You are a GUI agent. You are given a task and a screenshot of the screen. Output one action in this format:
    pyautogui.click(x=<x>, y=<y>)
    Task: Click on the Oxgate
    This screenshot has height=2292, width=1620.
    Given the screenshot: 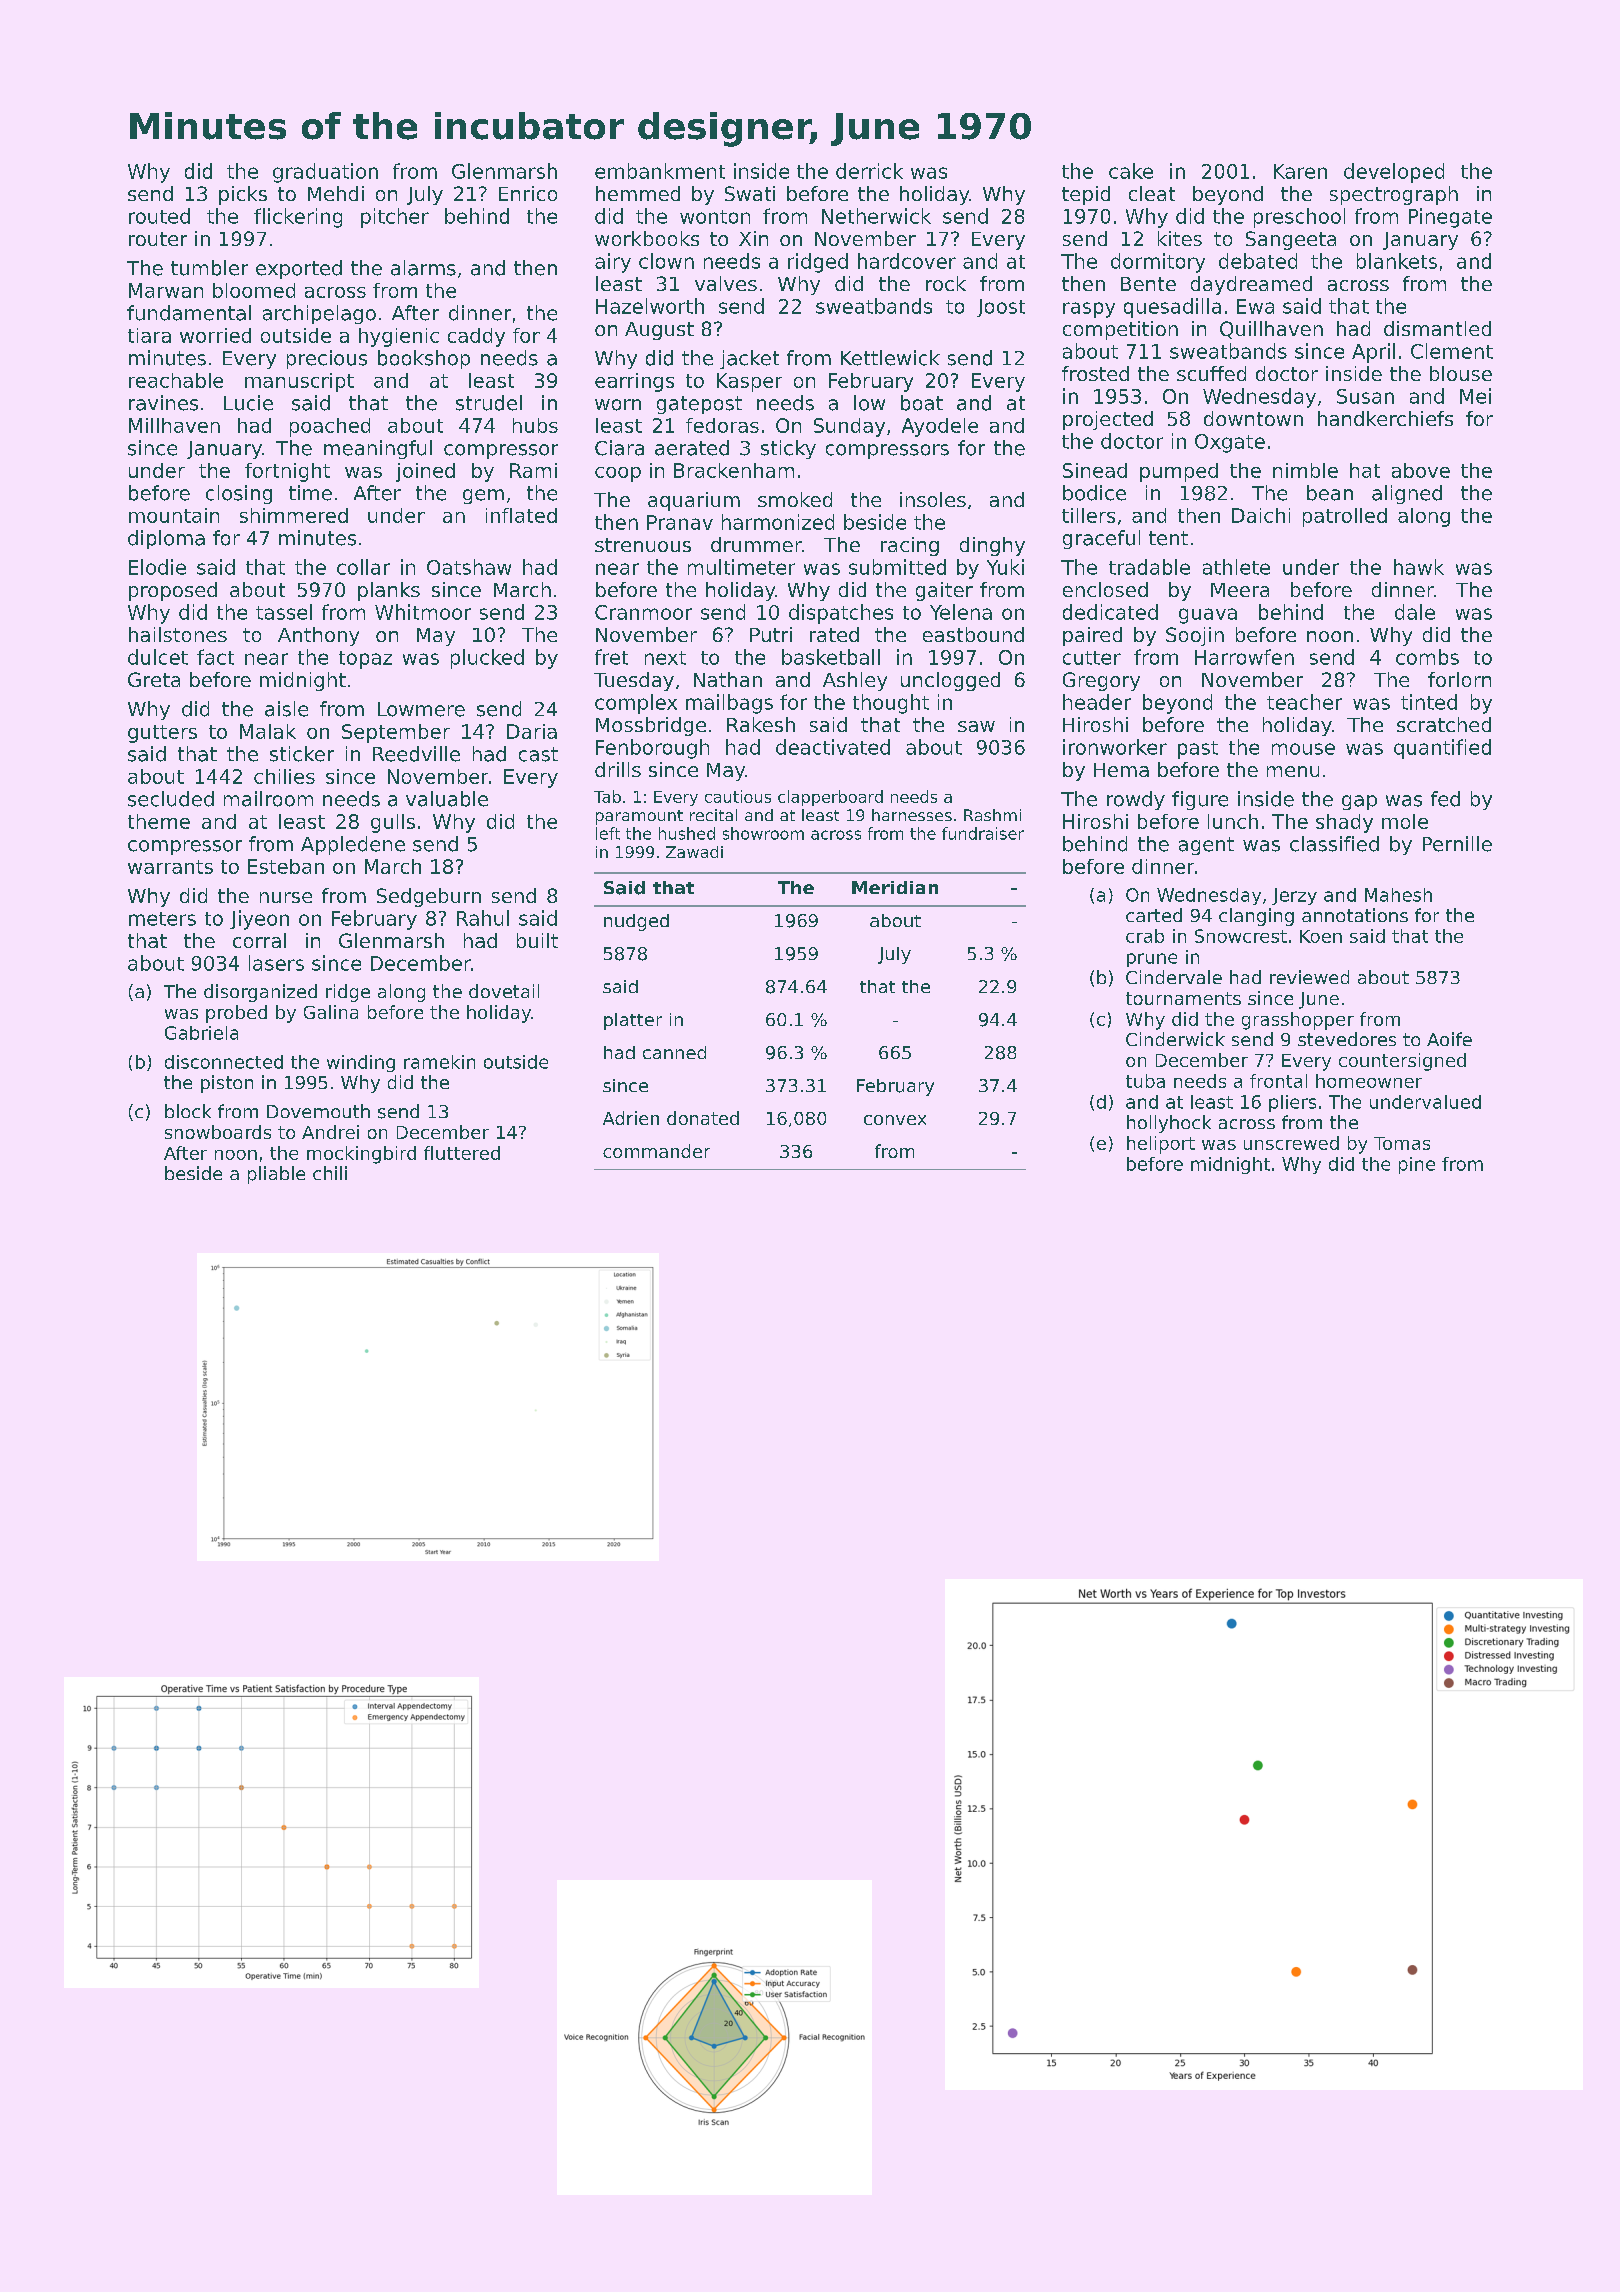 What is the action you would take?
    pyautogui.click(x=1230, y=443)
